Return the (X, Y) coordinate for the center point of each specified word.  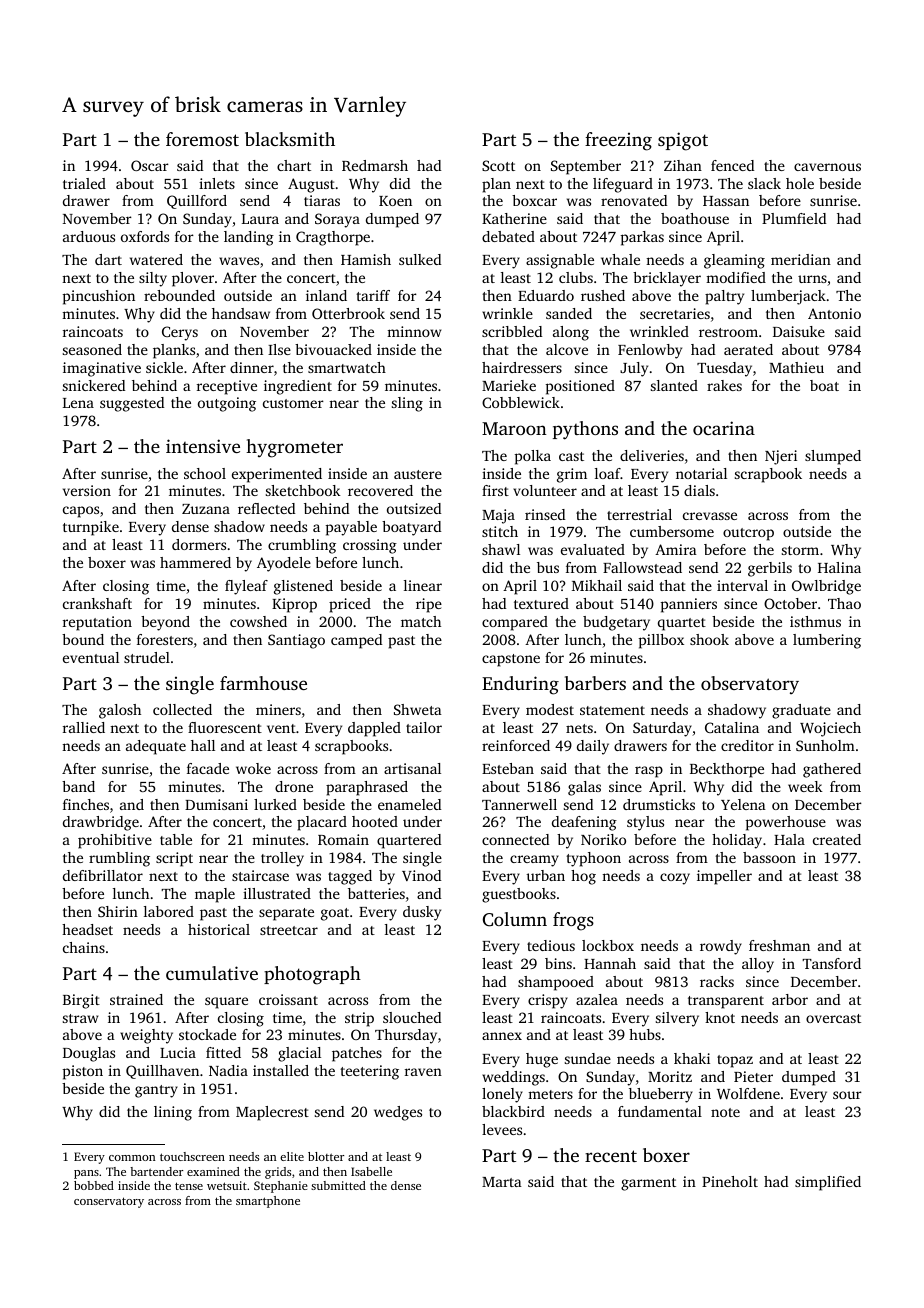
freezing (618, 141)
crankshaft (97, 603)
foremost (202, 139)
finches (86, 804)
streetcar (289, 930)
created (837, 839)
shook (709, 639)
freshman (779, 945)
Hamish (366, 259)
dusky (422, 913)
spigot (683, 141)
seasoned (92, 349)
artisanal (412, 768)
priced (350, 605)
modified (736, 277)
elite (292, 1156)
